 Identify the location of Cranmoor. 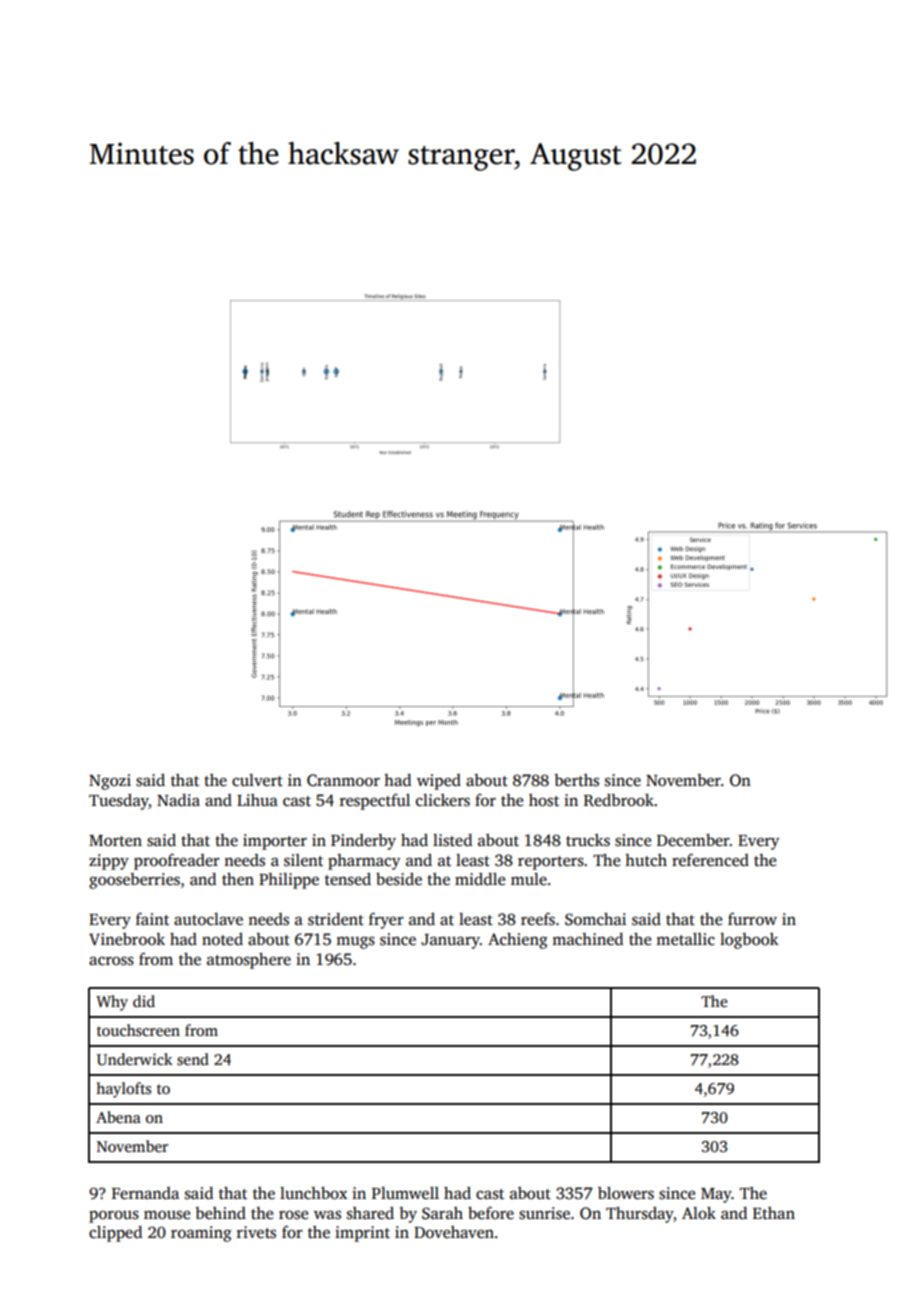
(343, 780).
